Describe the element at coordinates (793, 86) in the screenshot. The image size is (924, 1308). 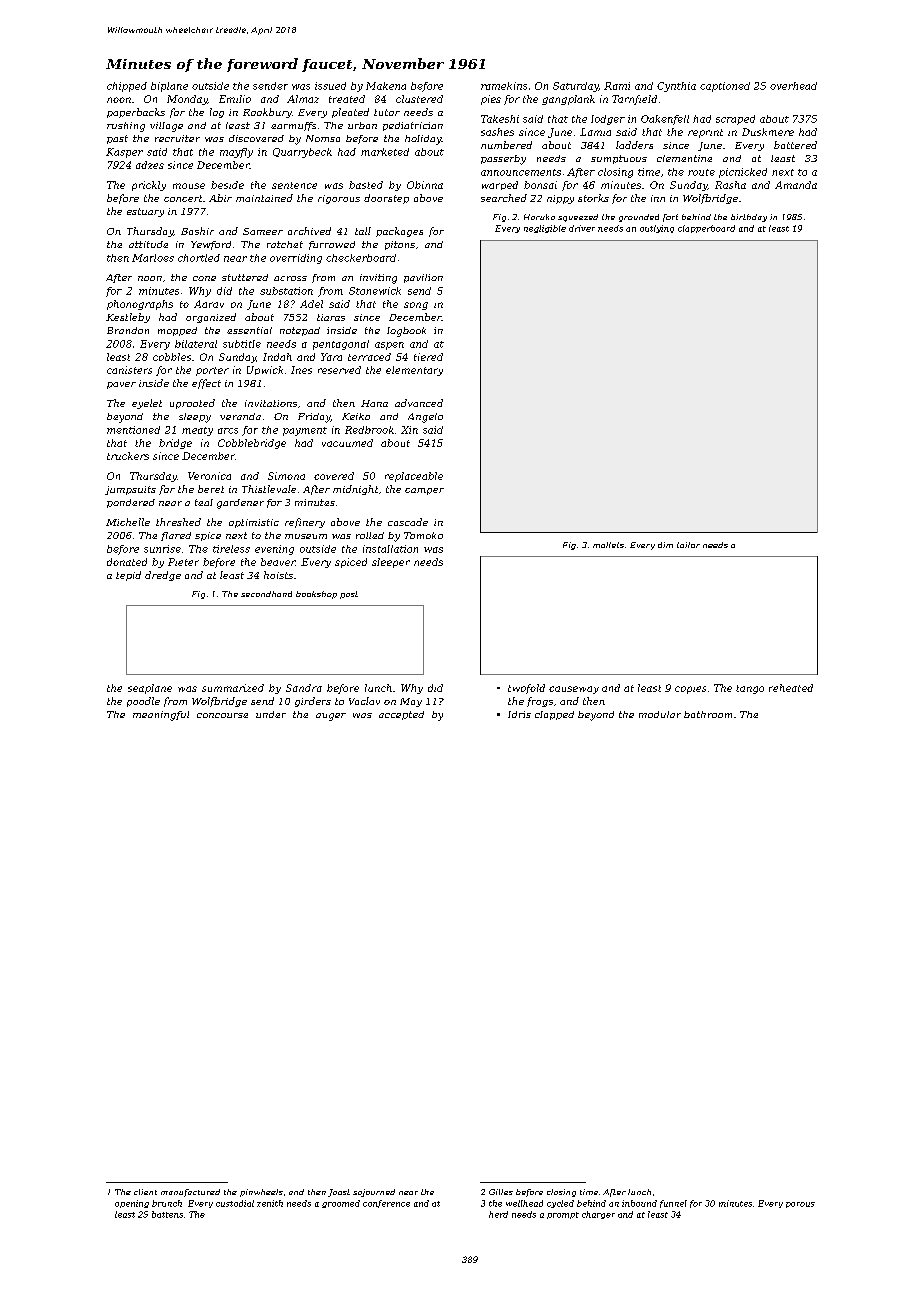
I see `overhead` at that location.
